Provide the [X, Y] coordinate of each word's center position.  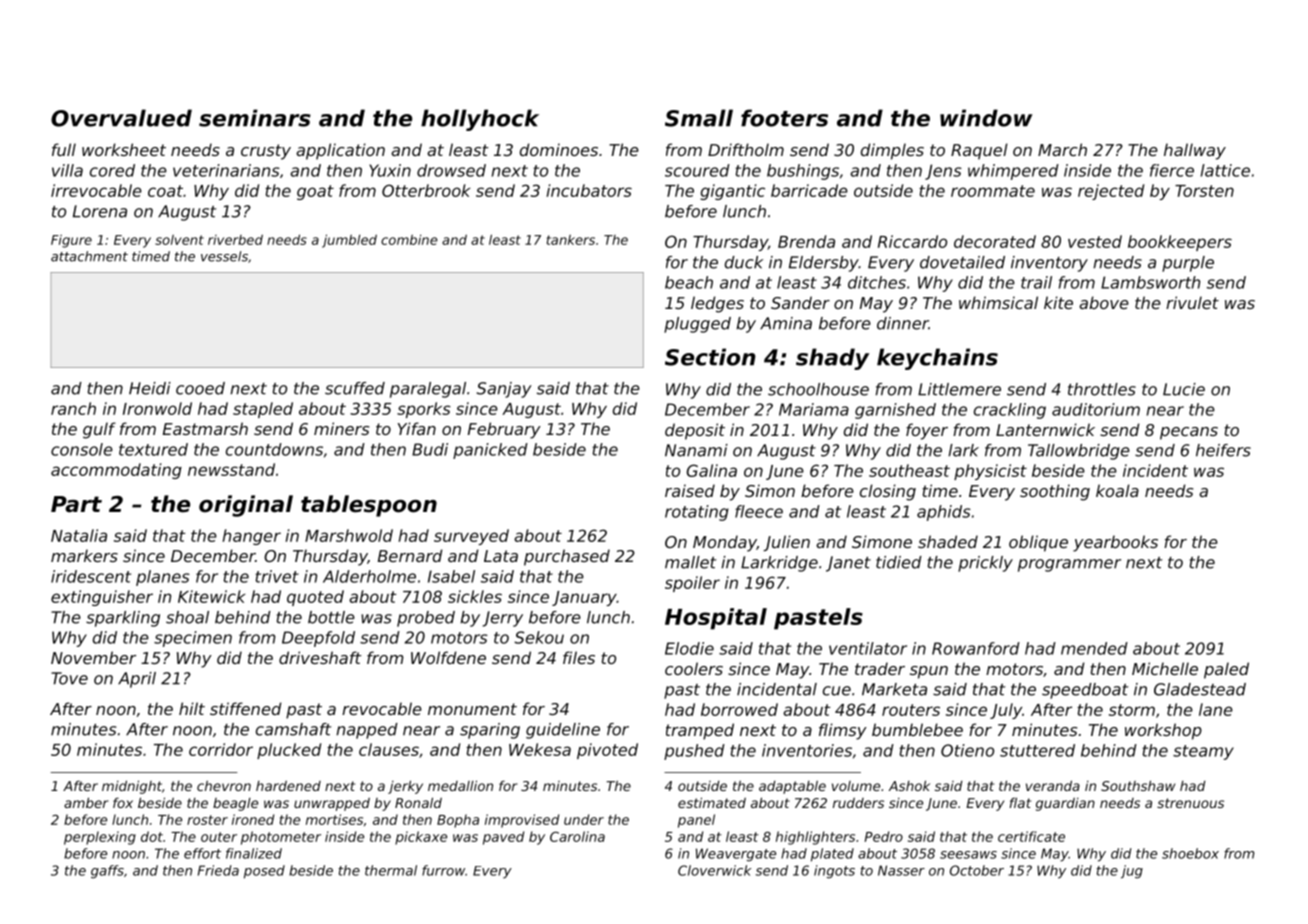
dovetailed [962, 262]
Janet [848, 564]
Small [699, 118]
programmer [1069, 565]
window [986, 118]
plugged [697, 325]
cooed [200, 388]
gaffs [107, 872]
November [93, 657]
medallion [460, 785]
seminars [255, 118]
